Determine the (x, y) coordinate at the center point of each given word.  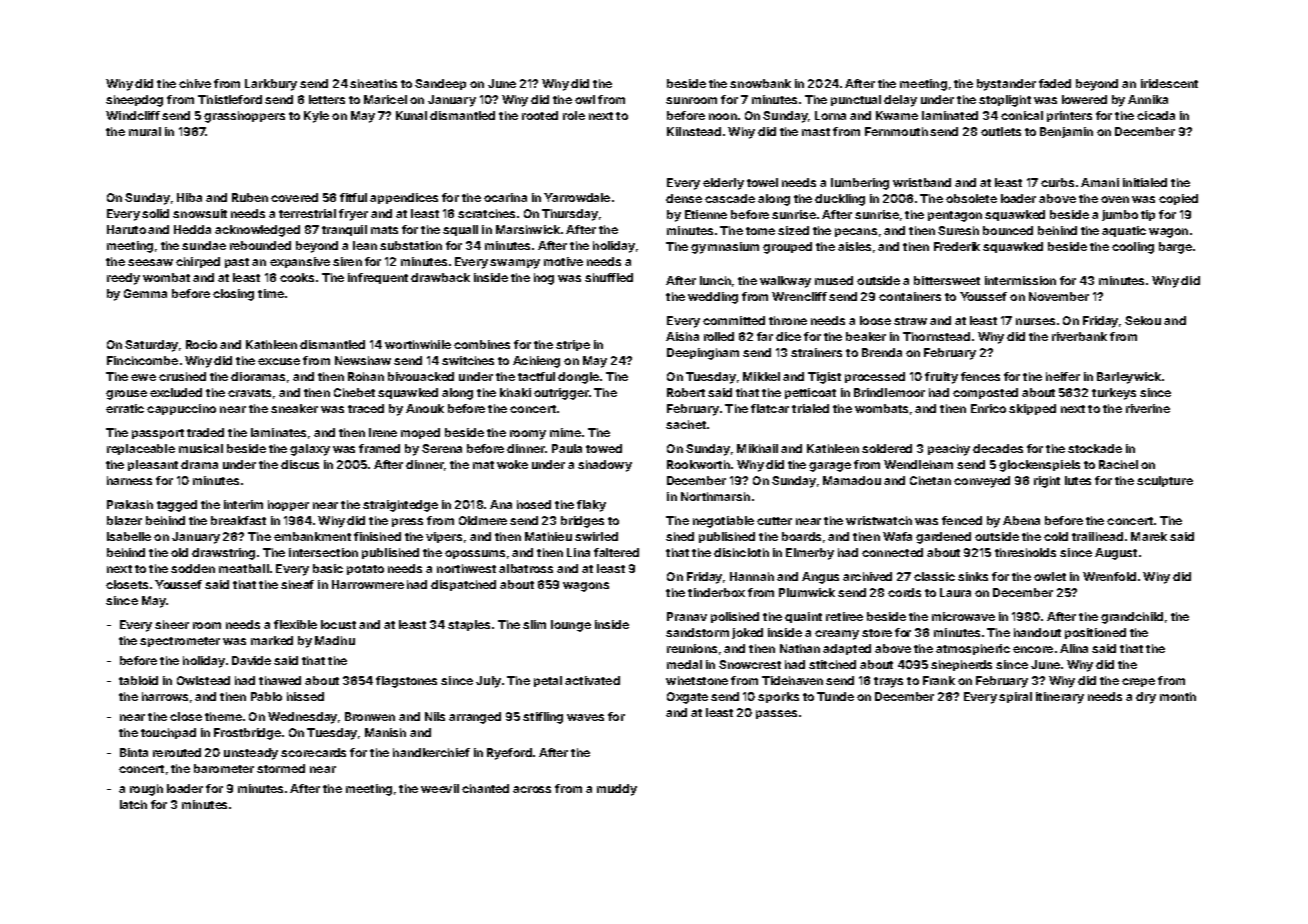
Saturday (151, 346)
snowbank (760, 83)
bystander (1006, 85)
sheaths (373, 83)
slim (534, 624)
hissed (305, 696)
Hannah (752, 576)
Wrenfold (1109, 576)
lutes (1078, 480)
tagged (177, 506)
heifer (1063, 376)
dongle (578, 378)
